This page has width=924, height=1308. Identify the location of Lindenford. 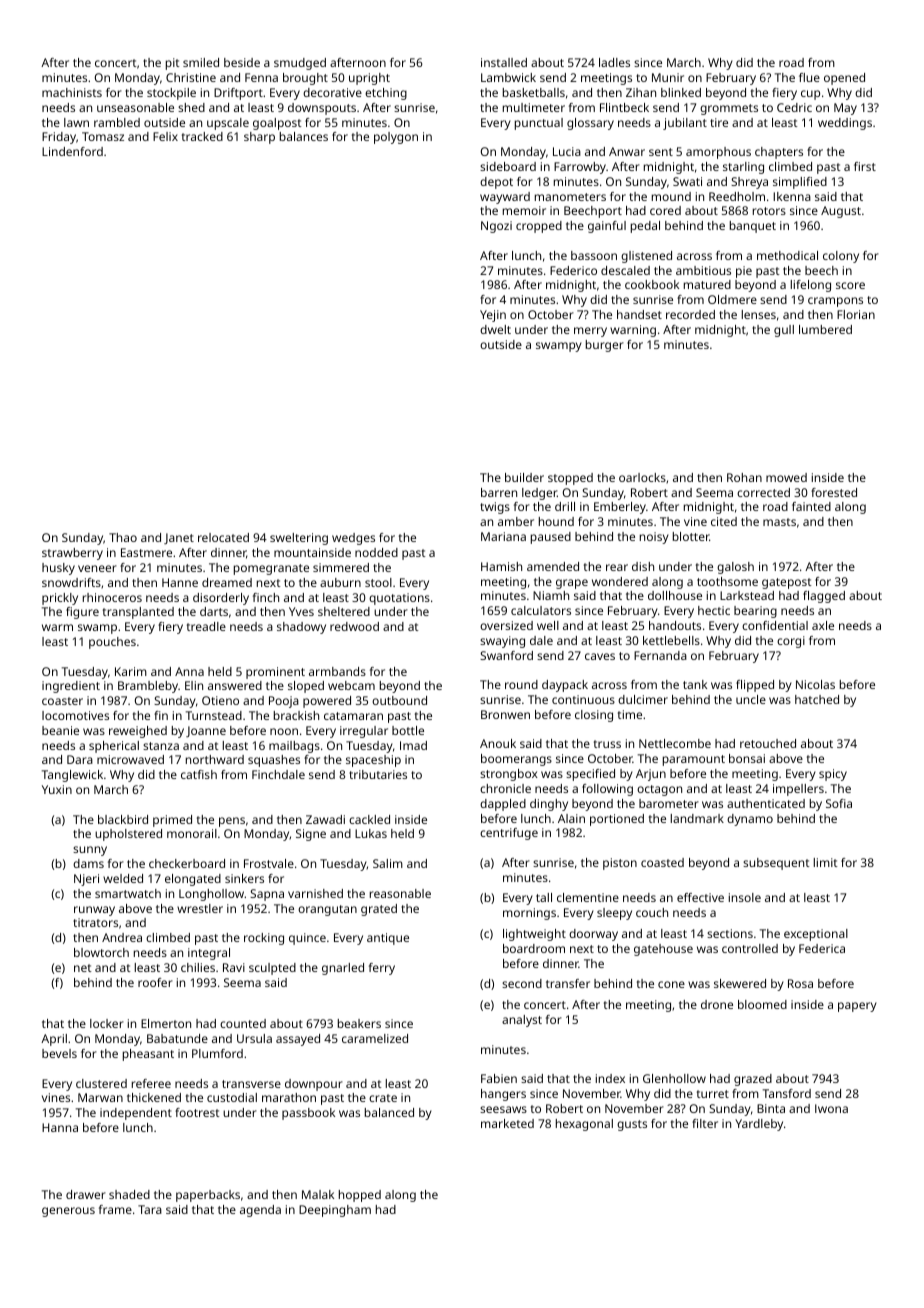
(72, 151).
